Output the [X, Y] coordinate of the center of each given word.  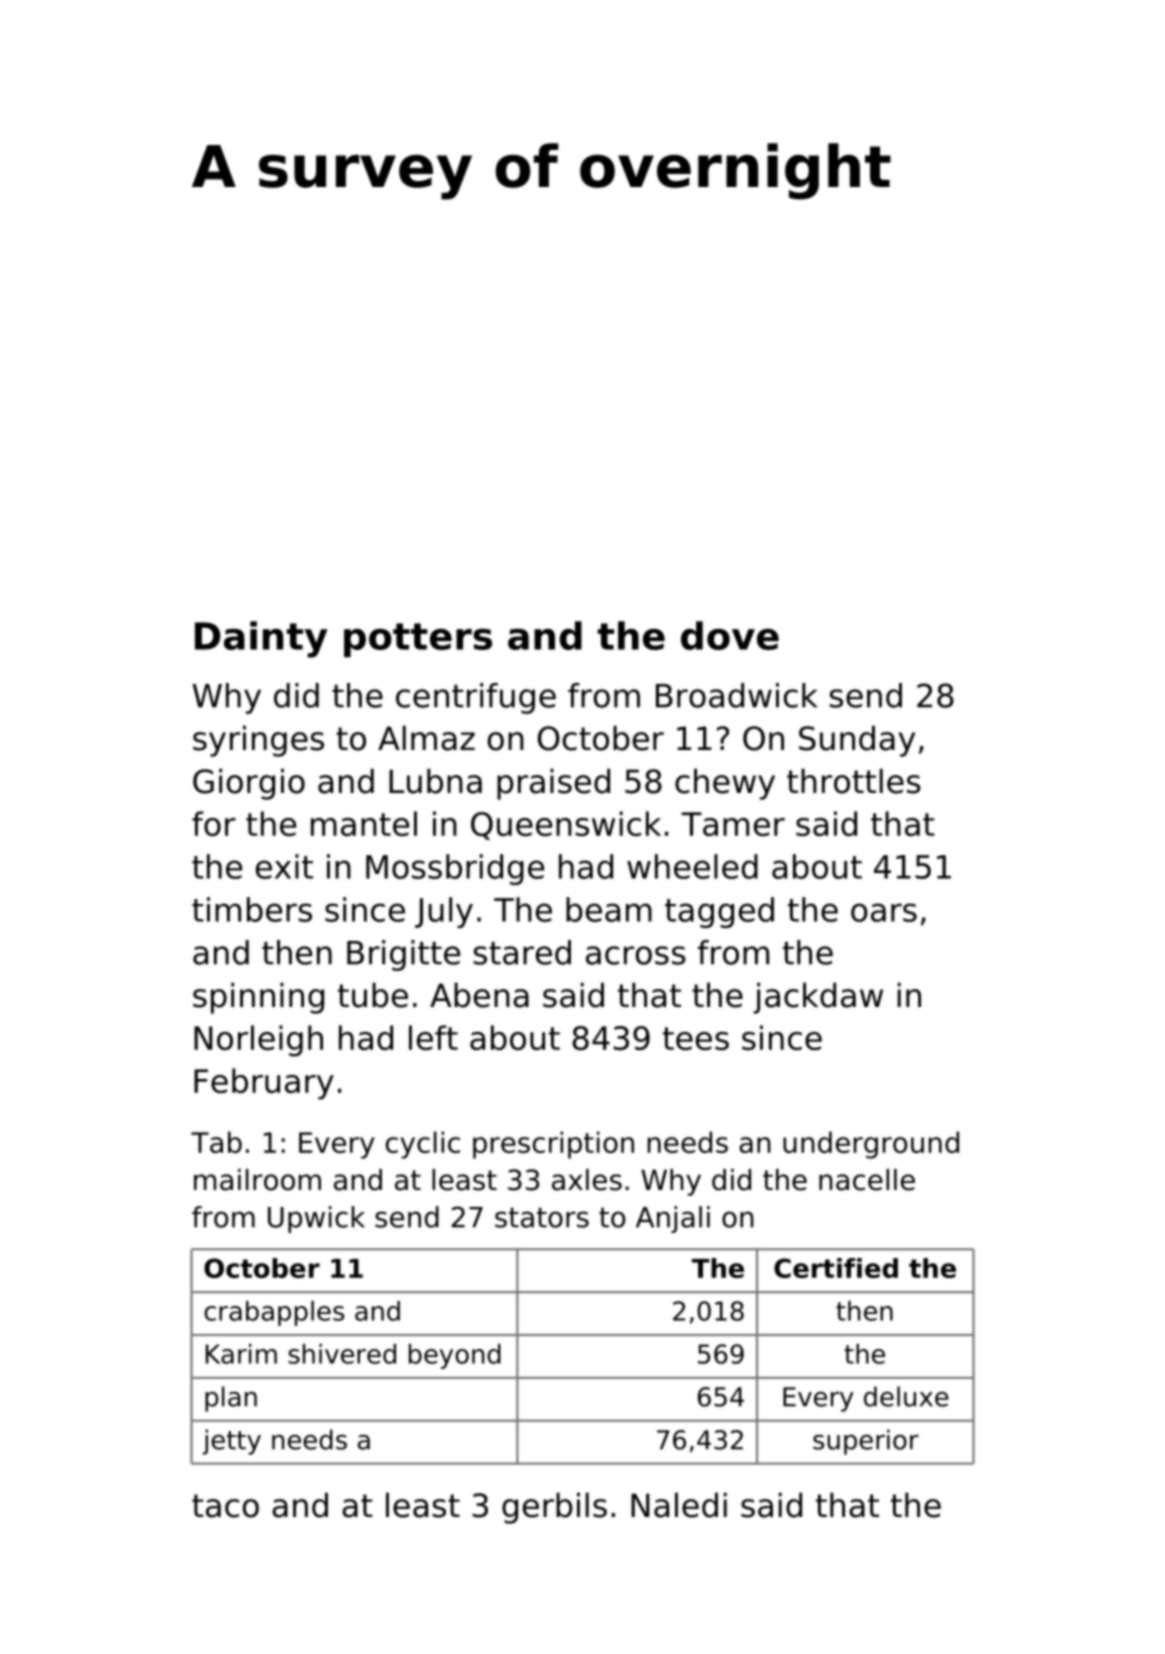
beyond [455, 1356]
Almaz [426, 738]
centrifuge [476, 698]
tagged [719, 912]
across [636, 955]
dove [730, 635]
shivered [342, 1354]
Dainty [261, 639]
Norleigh [258, 1041]
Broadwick [736, 695]
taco [225, 1506]
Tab [216, 1142]
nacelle [867, 1180]
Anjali [673, 1219]
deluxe [906, 1396]
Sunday [857, 741]
